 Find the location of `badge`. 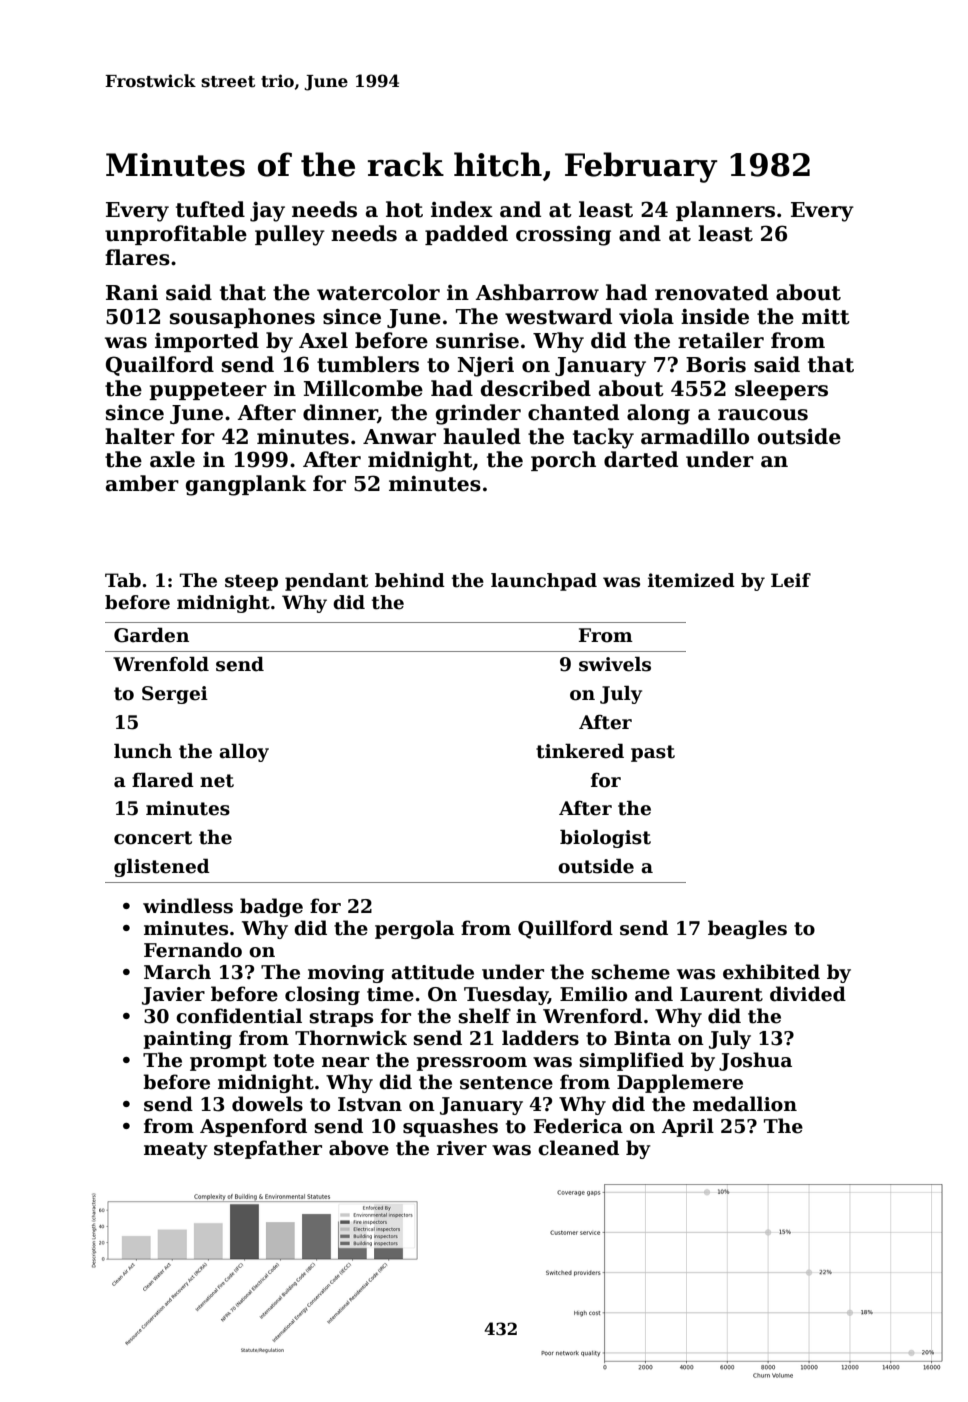

badge is located at coordinates (271, 907).
